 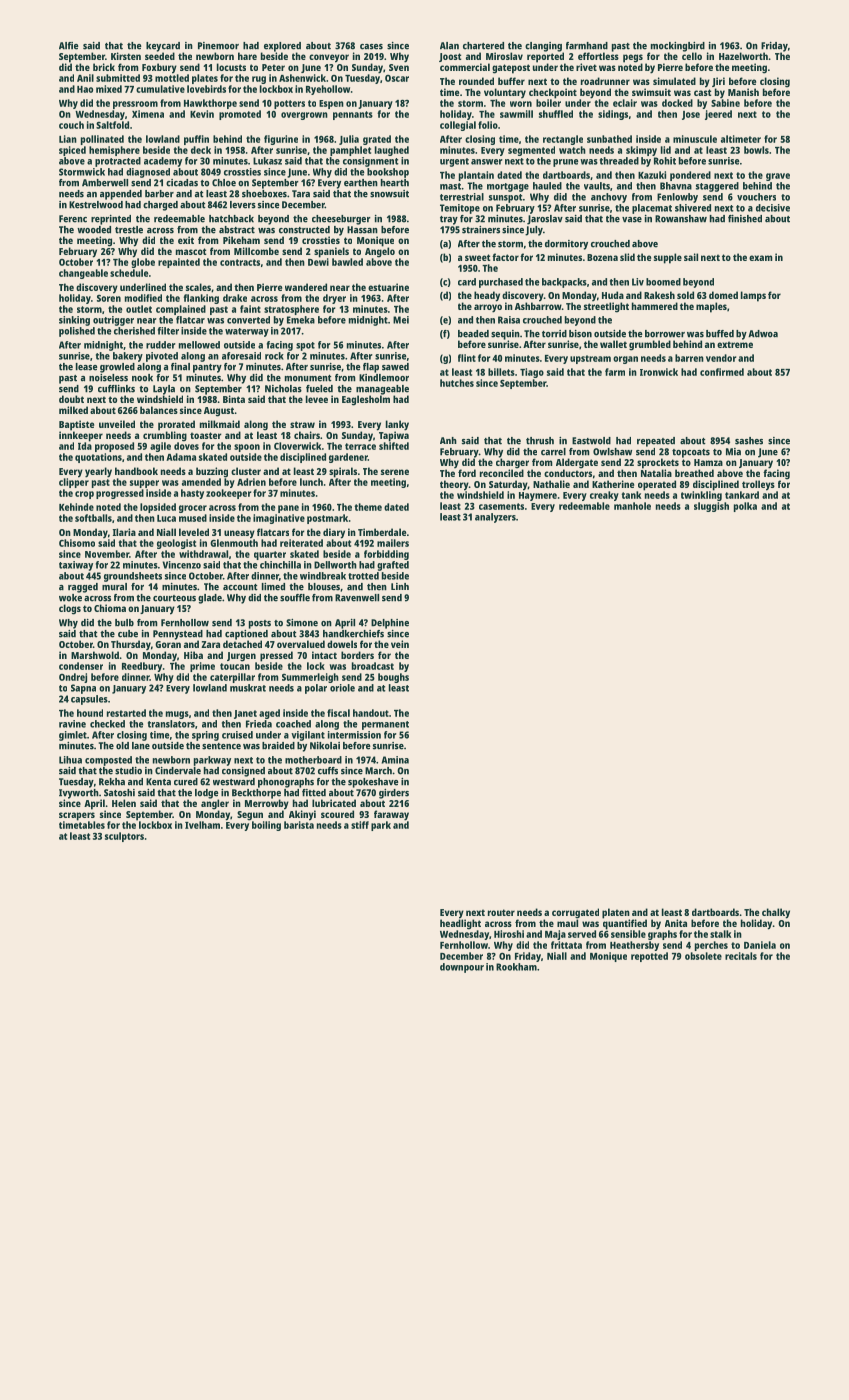 What do you see at coordinates (711, 507) in the screenshot?
I see `sluggish` at bounding box center [711, 507].
